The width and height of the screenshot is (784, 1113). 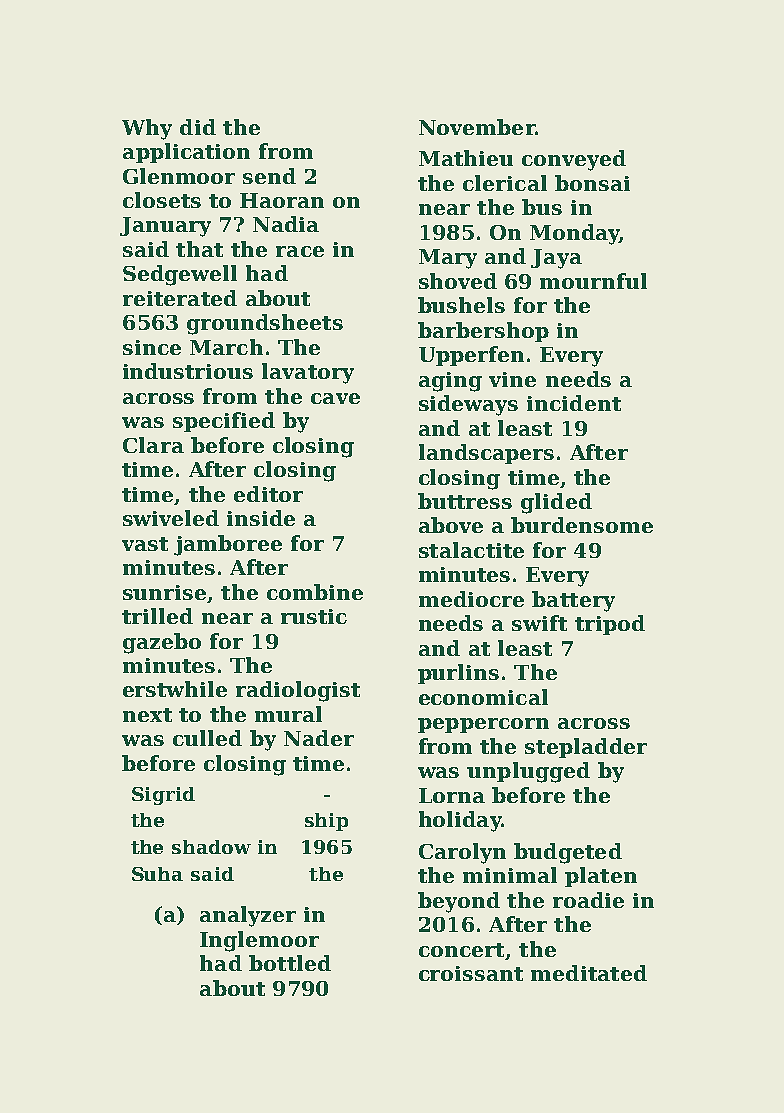 What do you see at coordinates (259, 941) in the screenshot?
I see `Inglemoor` at bounding box center [259, 941].
